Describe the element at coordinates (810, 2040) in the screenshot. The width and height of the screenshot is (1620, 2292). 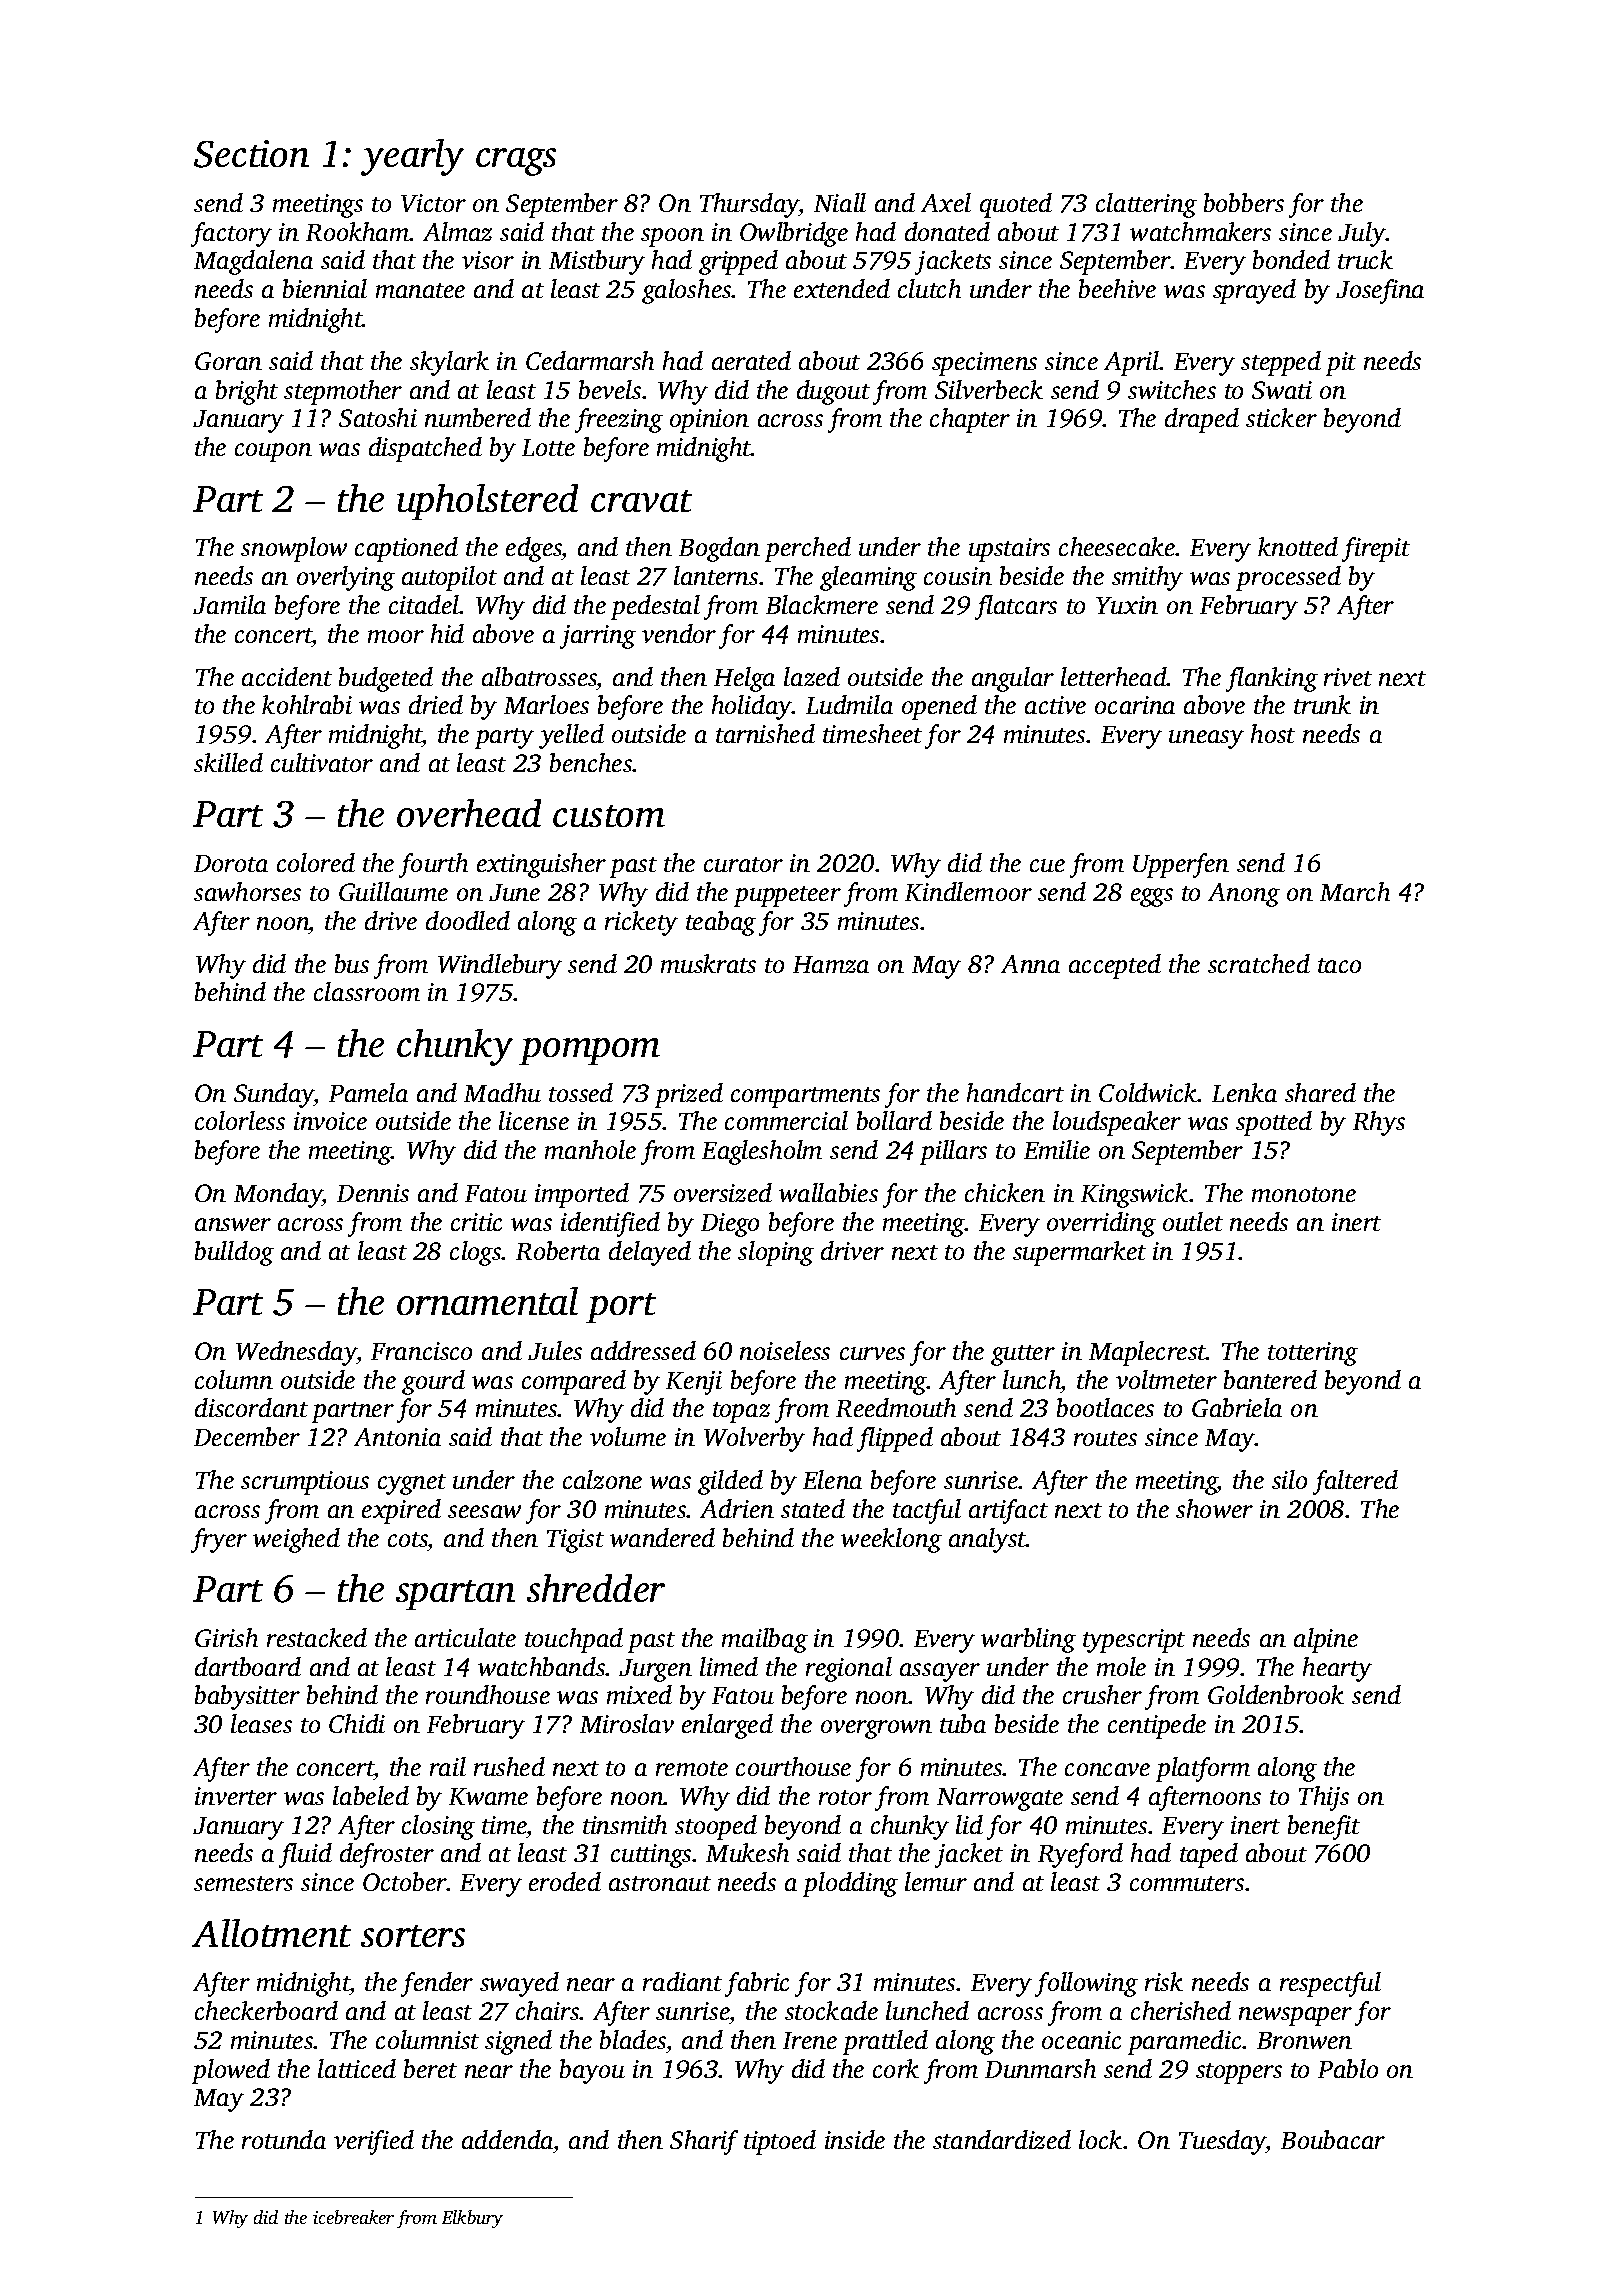
I see `Irene` at that location.
